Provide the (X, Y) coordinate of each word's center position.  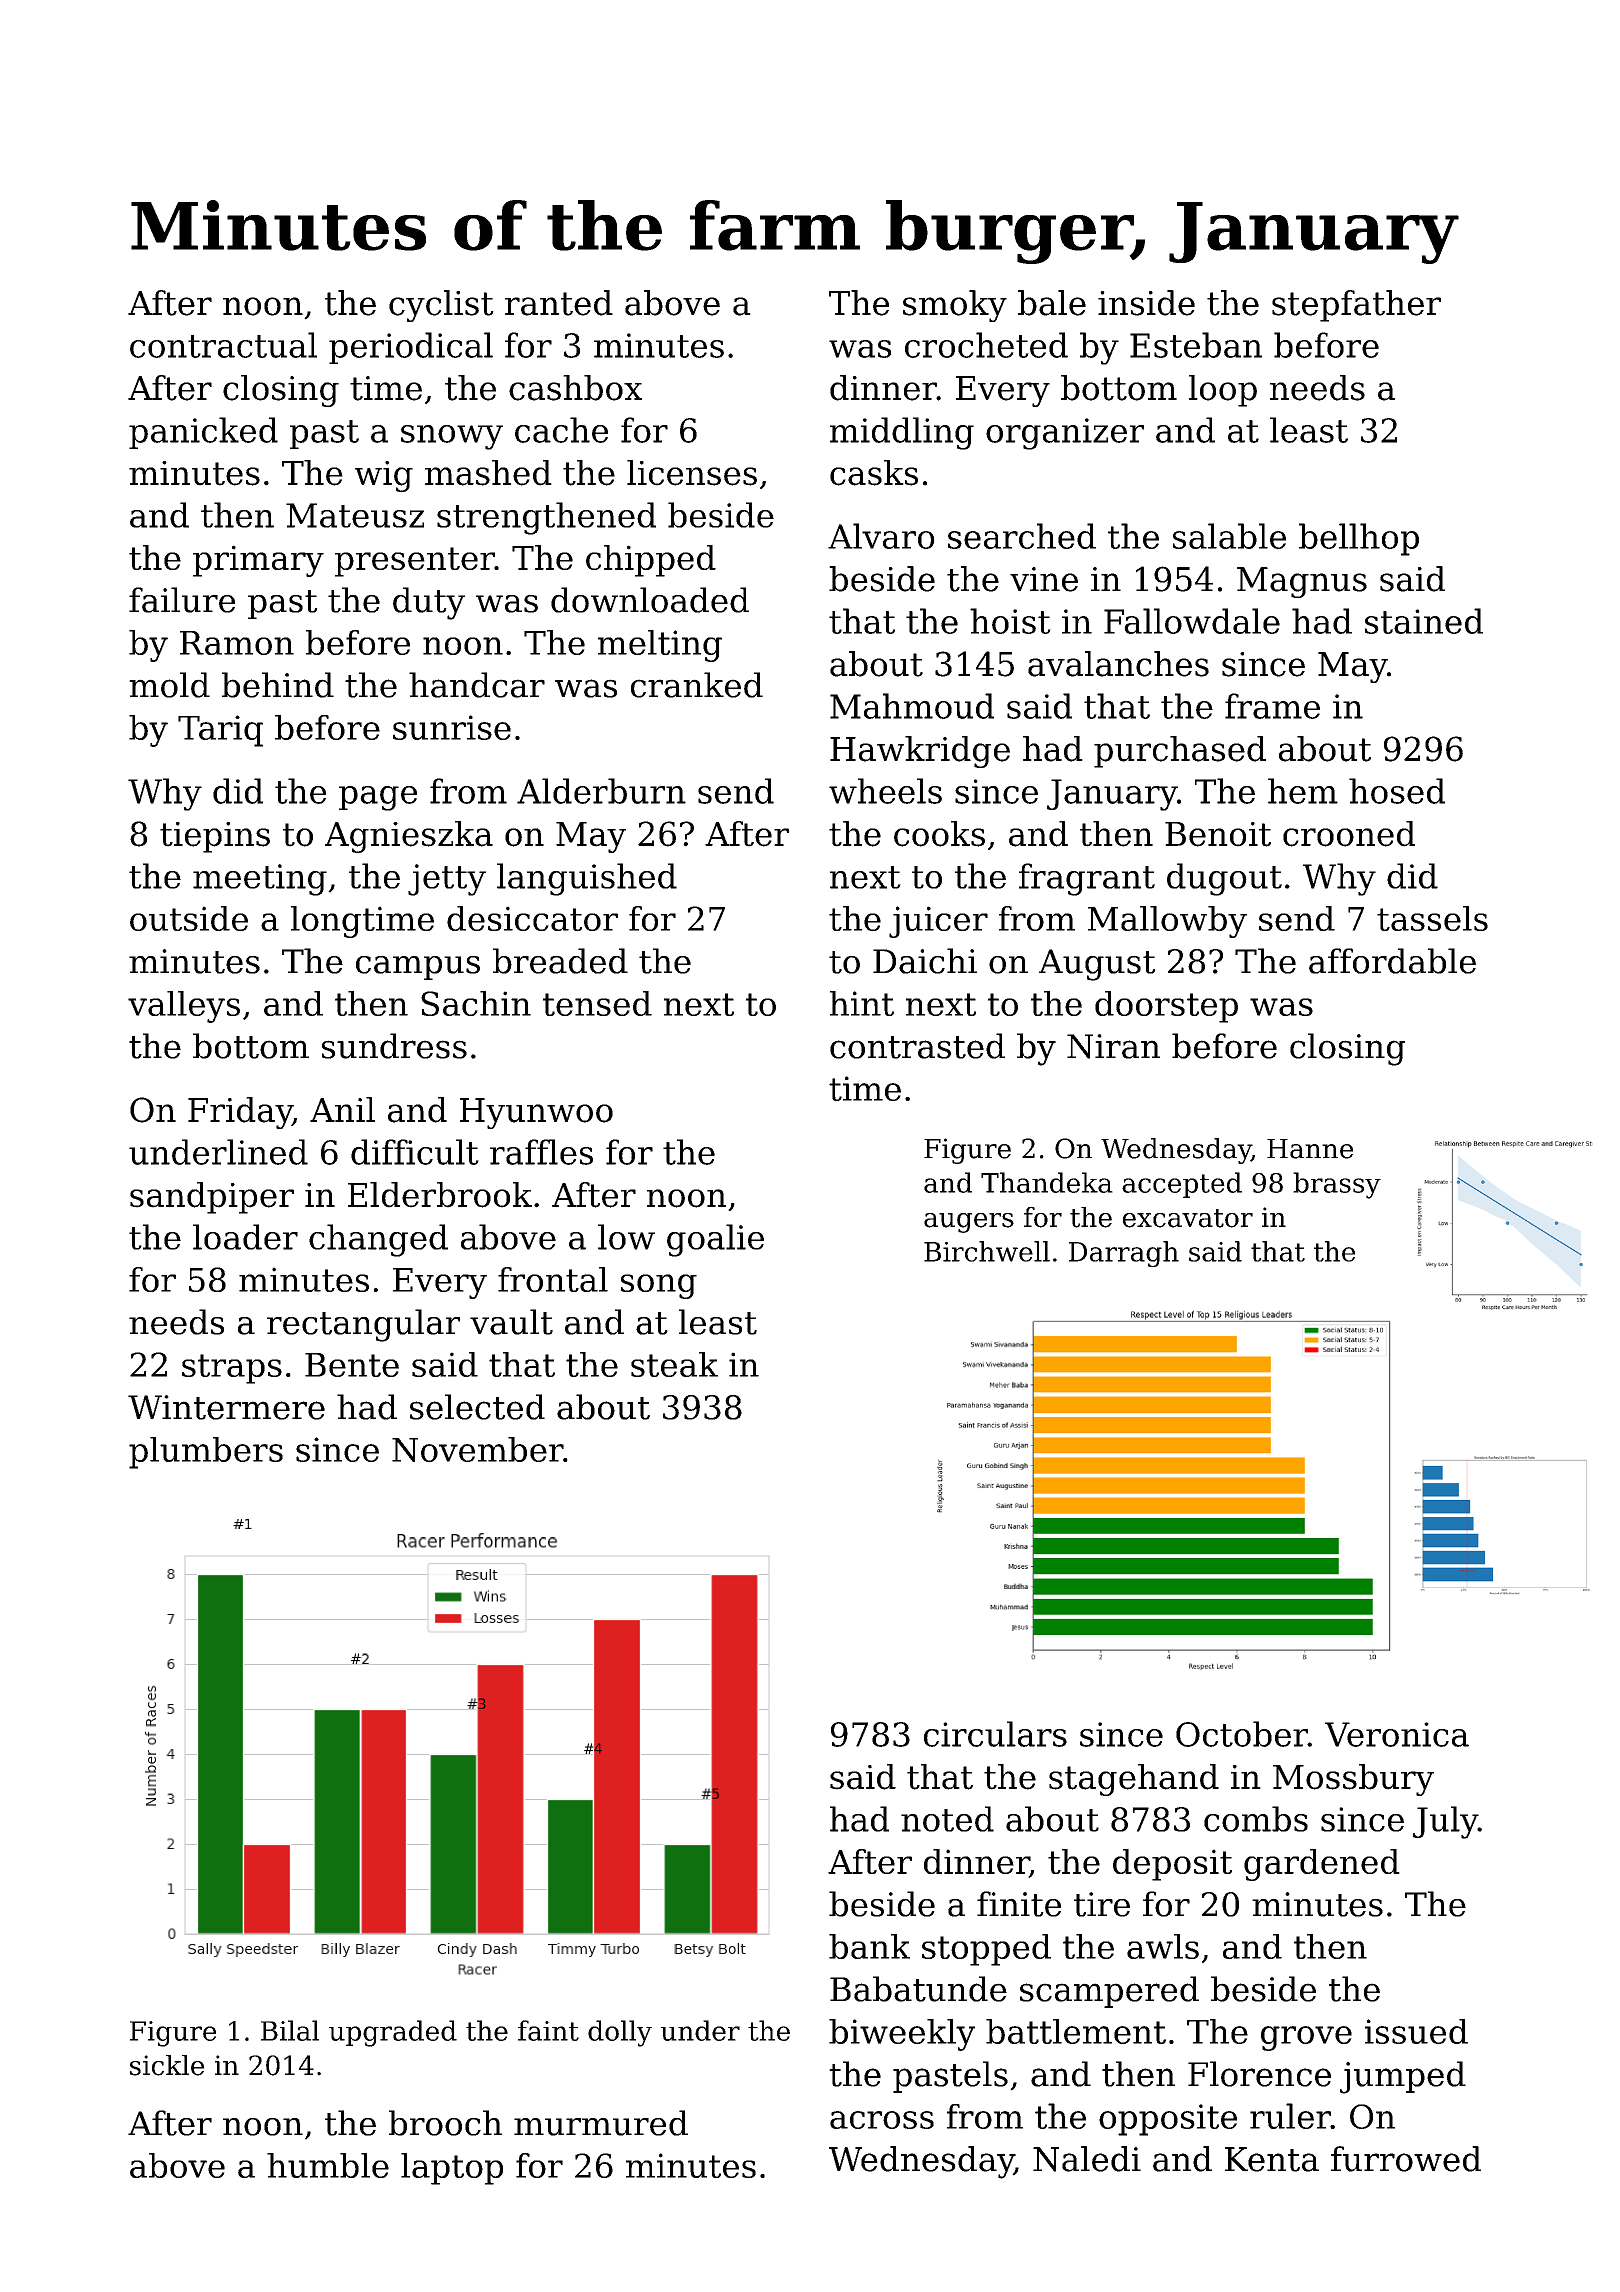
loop (1223, 391)
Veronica (1397, 1734)
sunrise (452, 727)
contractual (223, 345)
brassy (1337, 1185)
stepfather (1356, 306)
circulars (995, 1734)
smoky (955, 306)
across (882, 2120)
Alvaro (881, 536)
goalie (715, 1240)
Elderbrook (440, 1195)
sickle (167, 2065)
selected (477, 1407)
